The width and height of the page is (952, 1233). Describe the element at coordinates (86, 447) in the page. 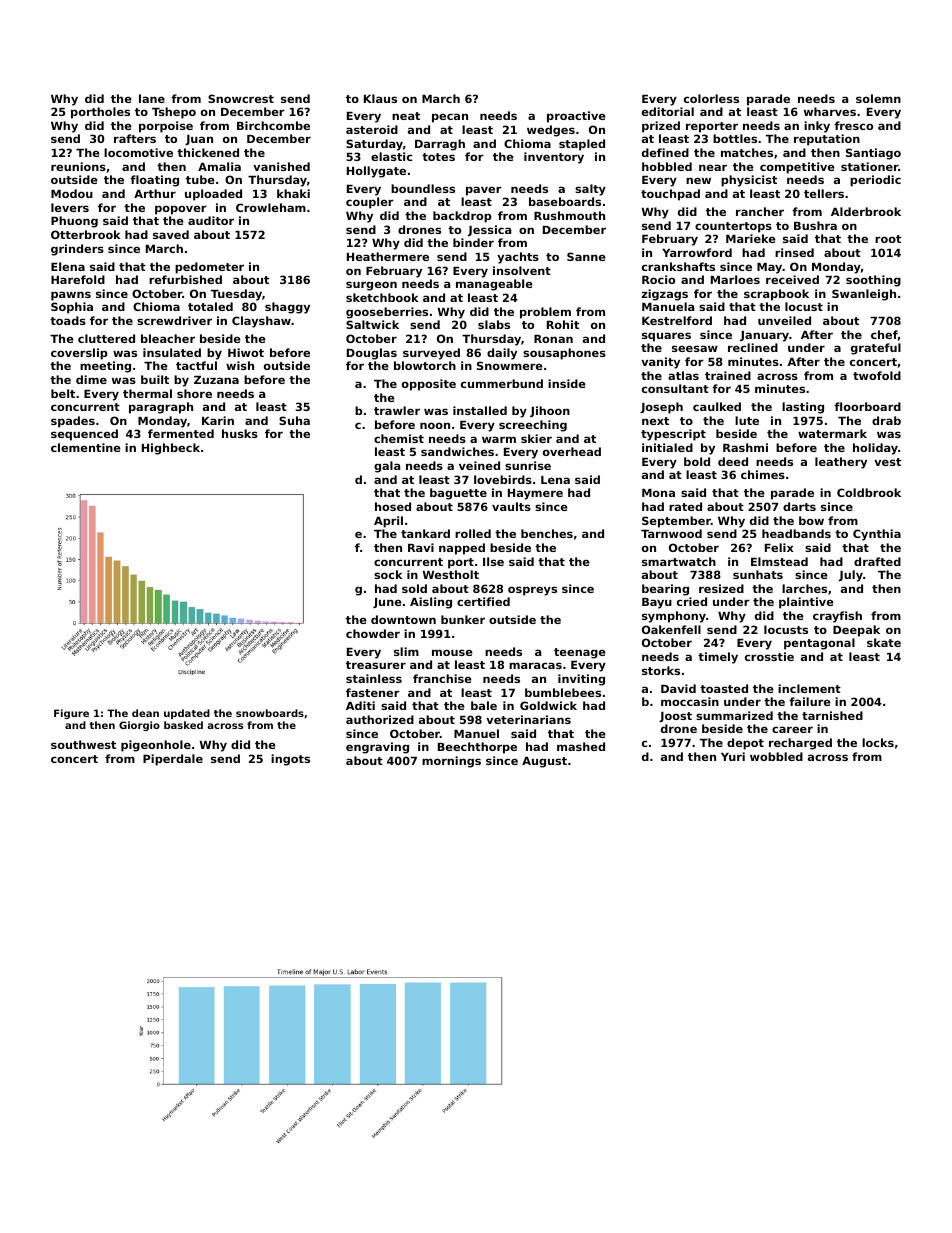

I see `clementine` at that location.
